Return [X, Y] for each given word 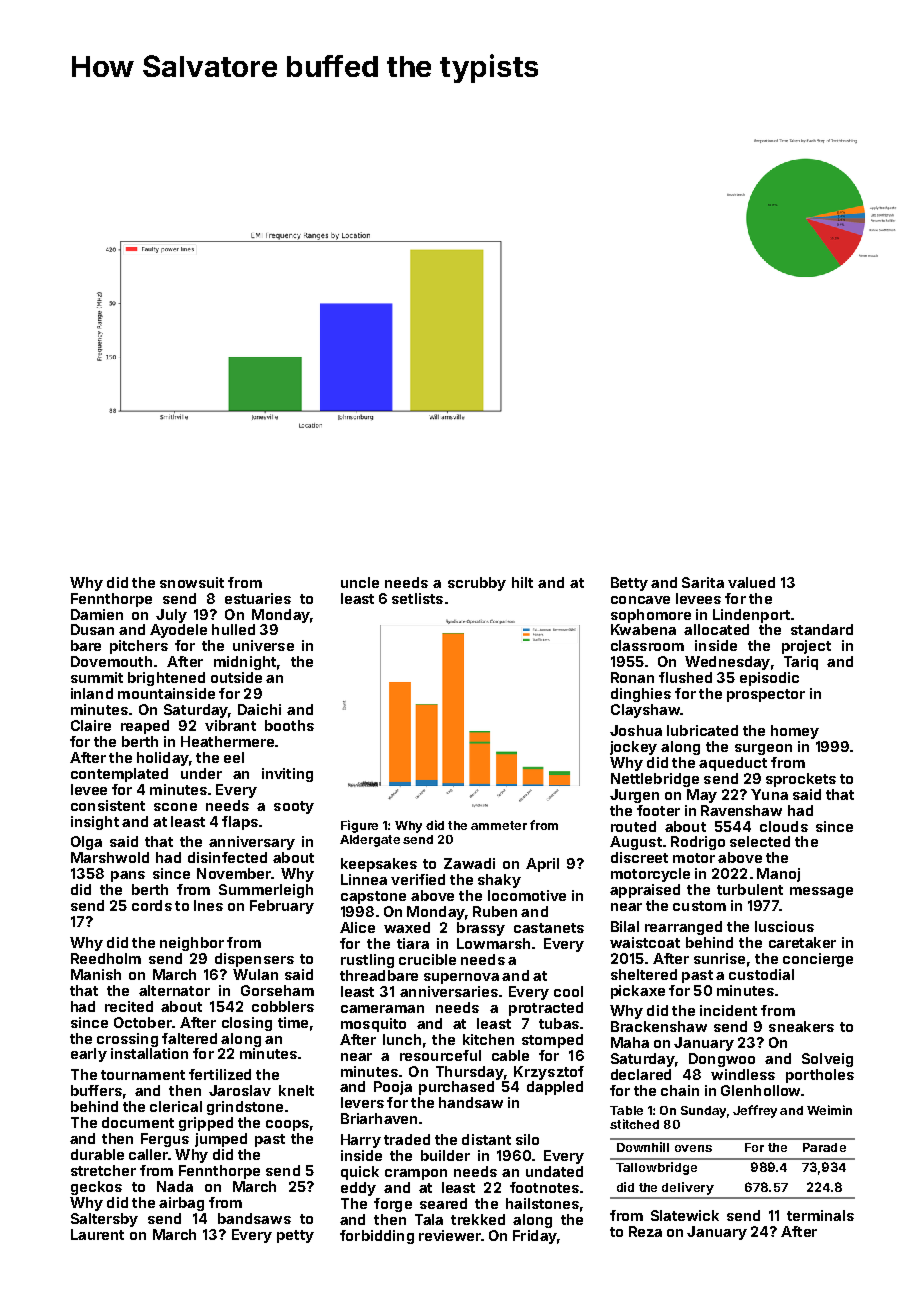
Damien [97, 614]
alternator [174, 990]
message [821, 892]
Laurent [97, 1234]
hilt [522, 582]
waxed [407, 927]
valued [751, 582]
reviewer [450, 1235]
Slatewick [685, 1215]
